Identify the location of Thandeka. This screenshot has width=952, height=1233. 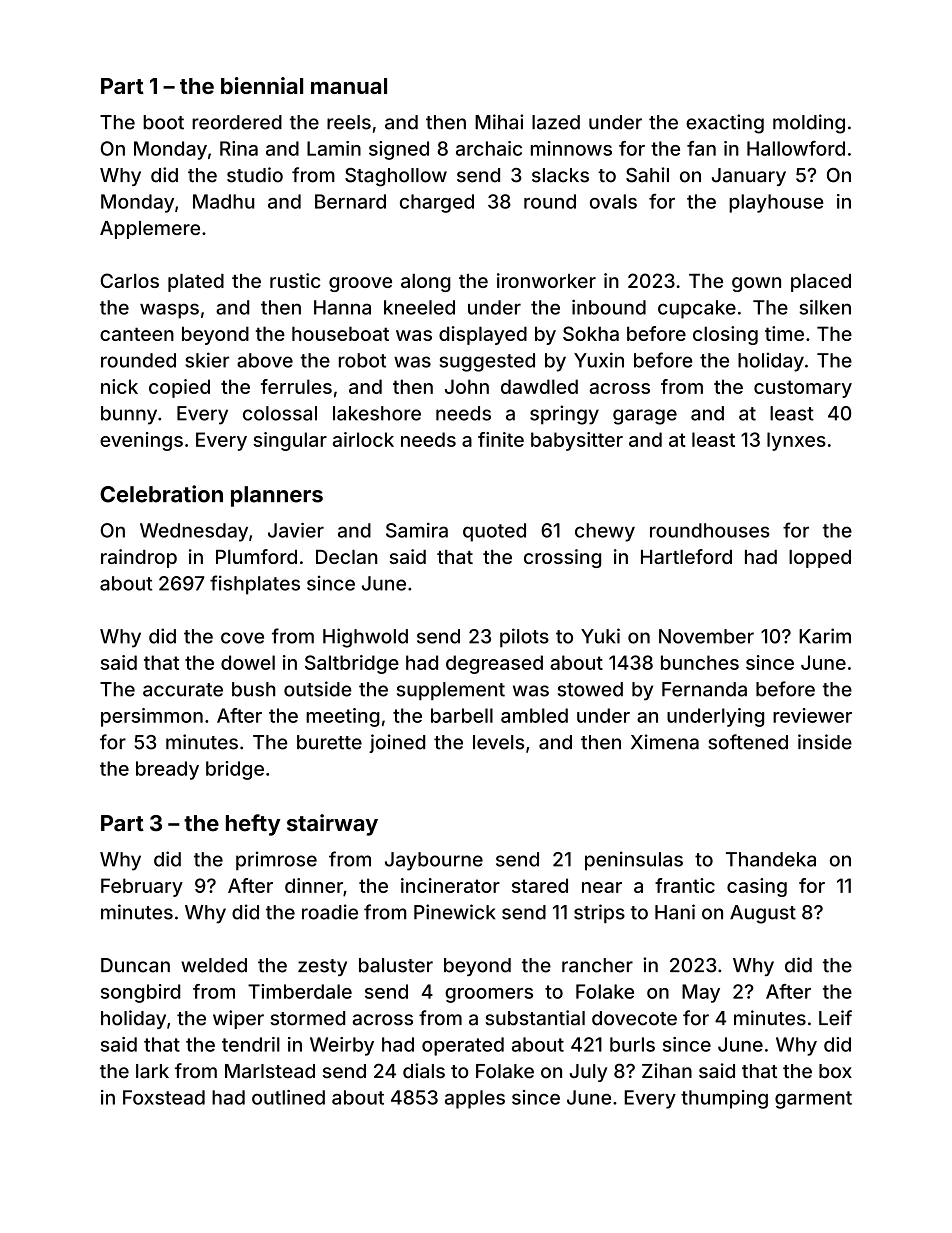
(771, 859).
